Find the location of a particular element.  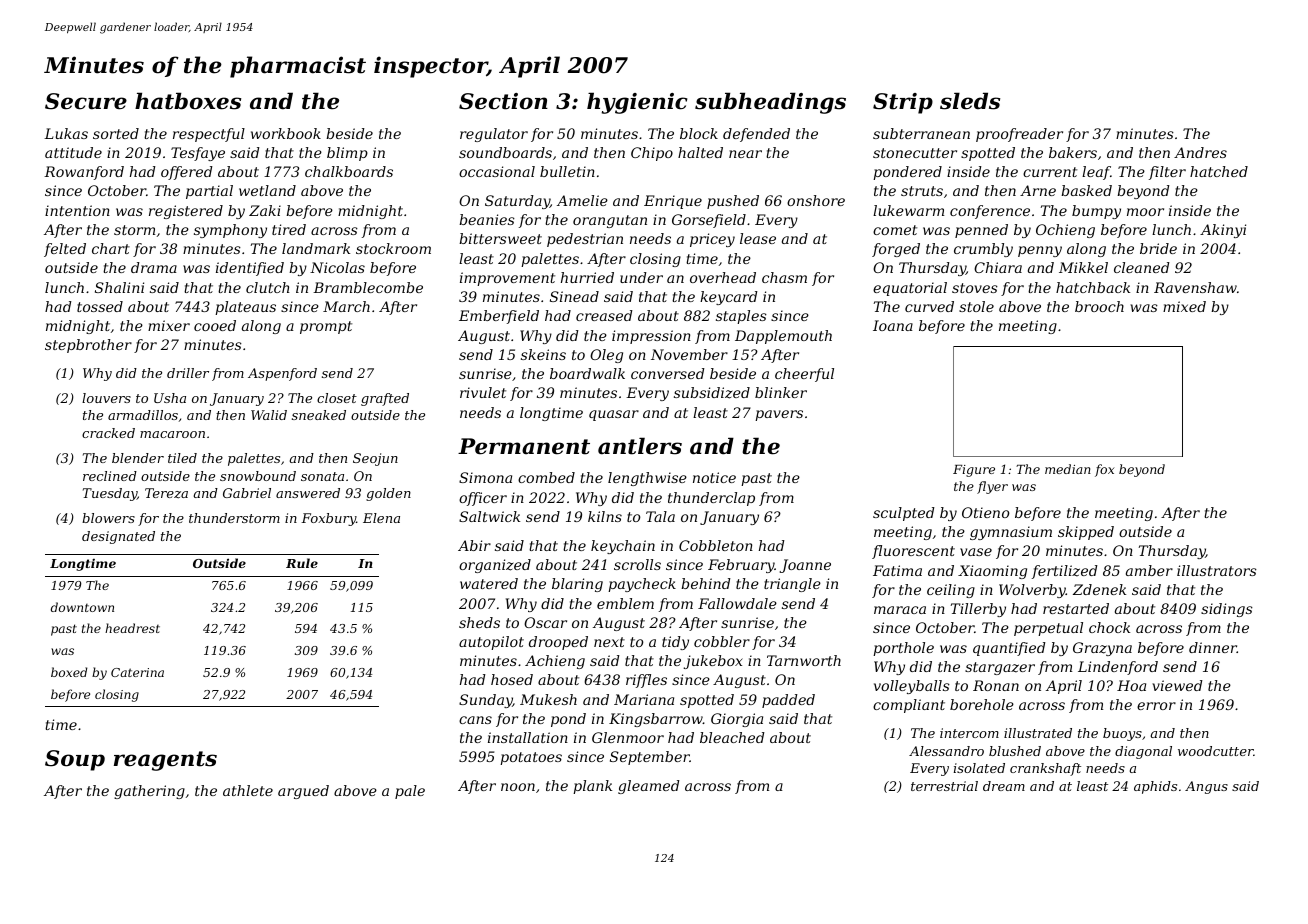

argued is located at coordinates (303, 792).
